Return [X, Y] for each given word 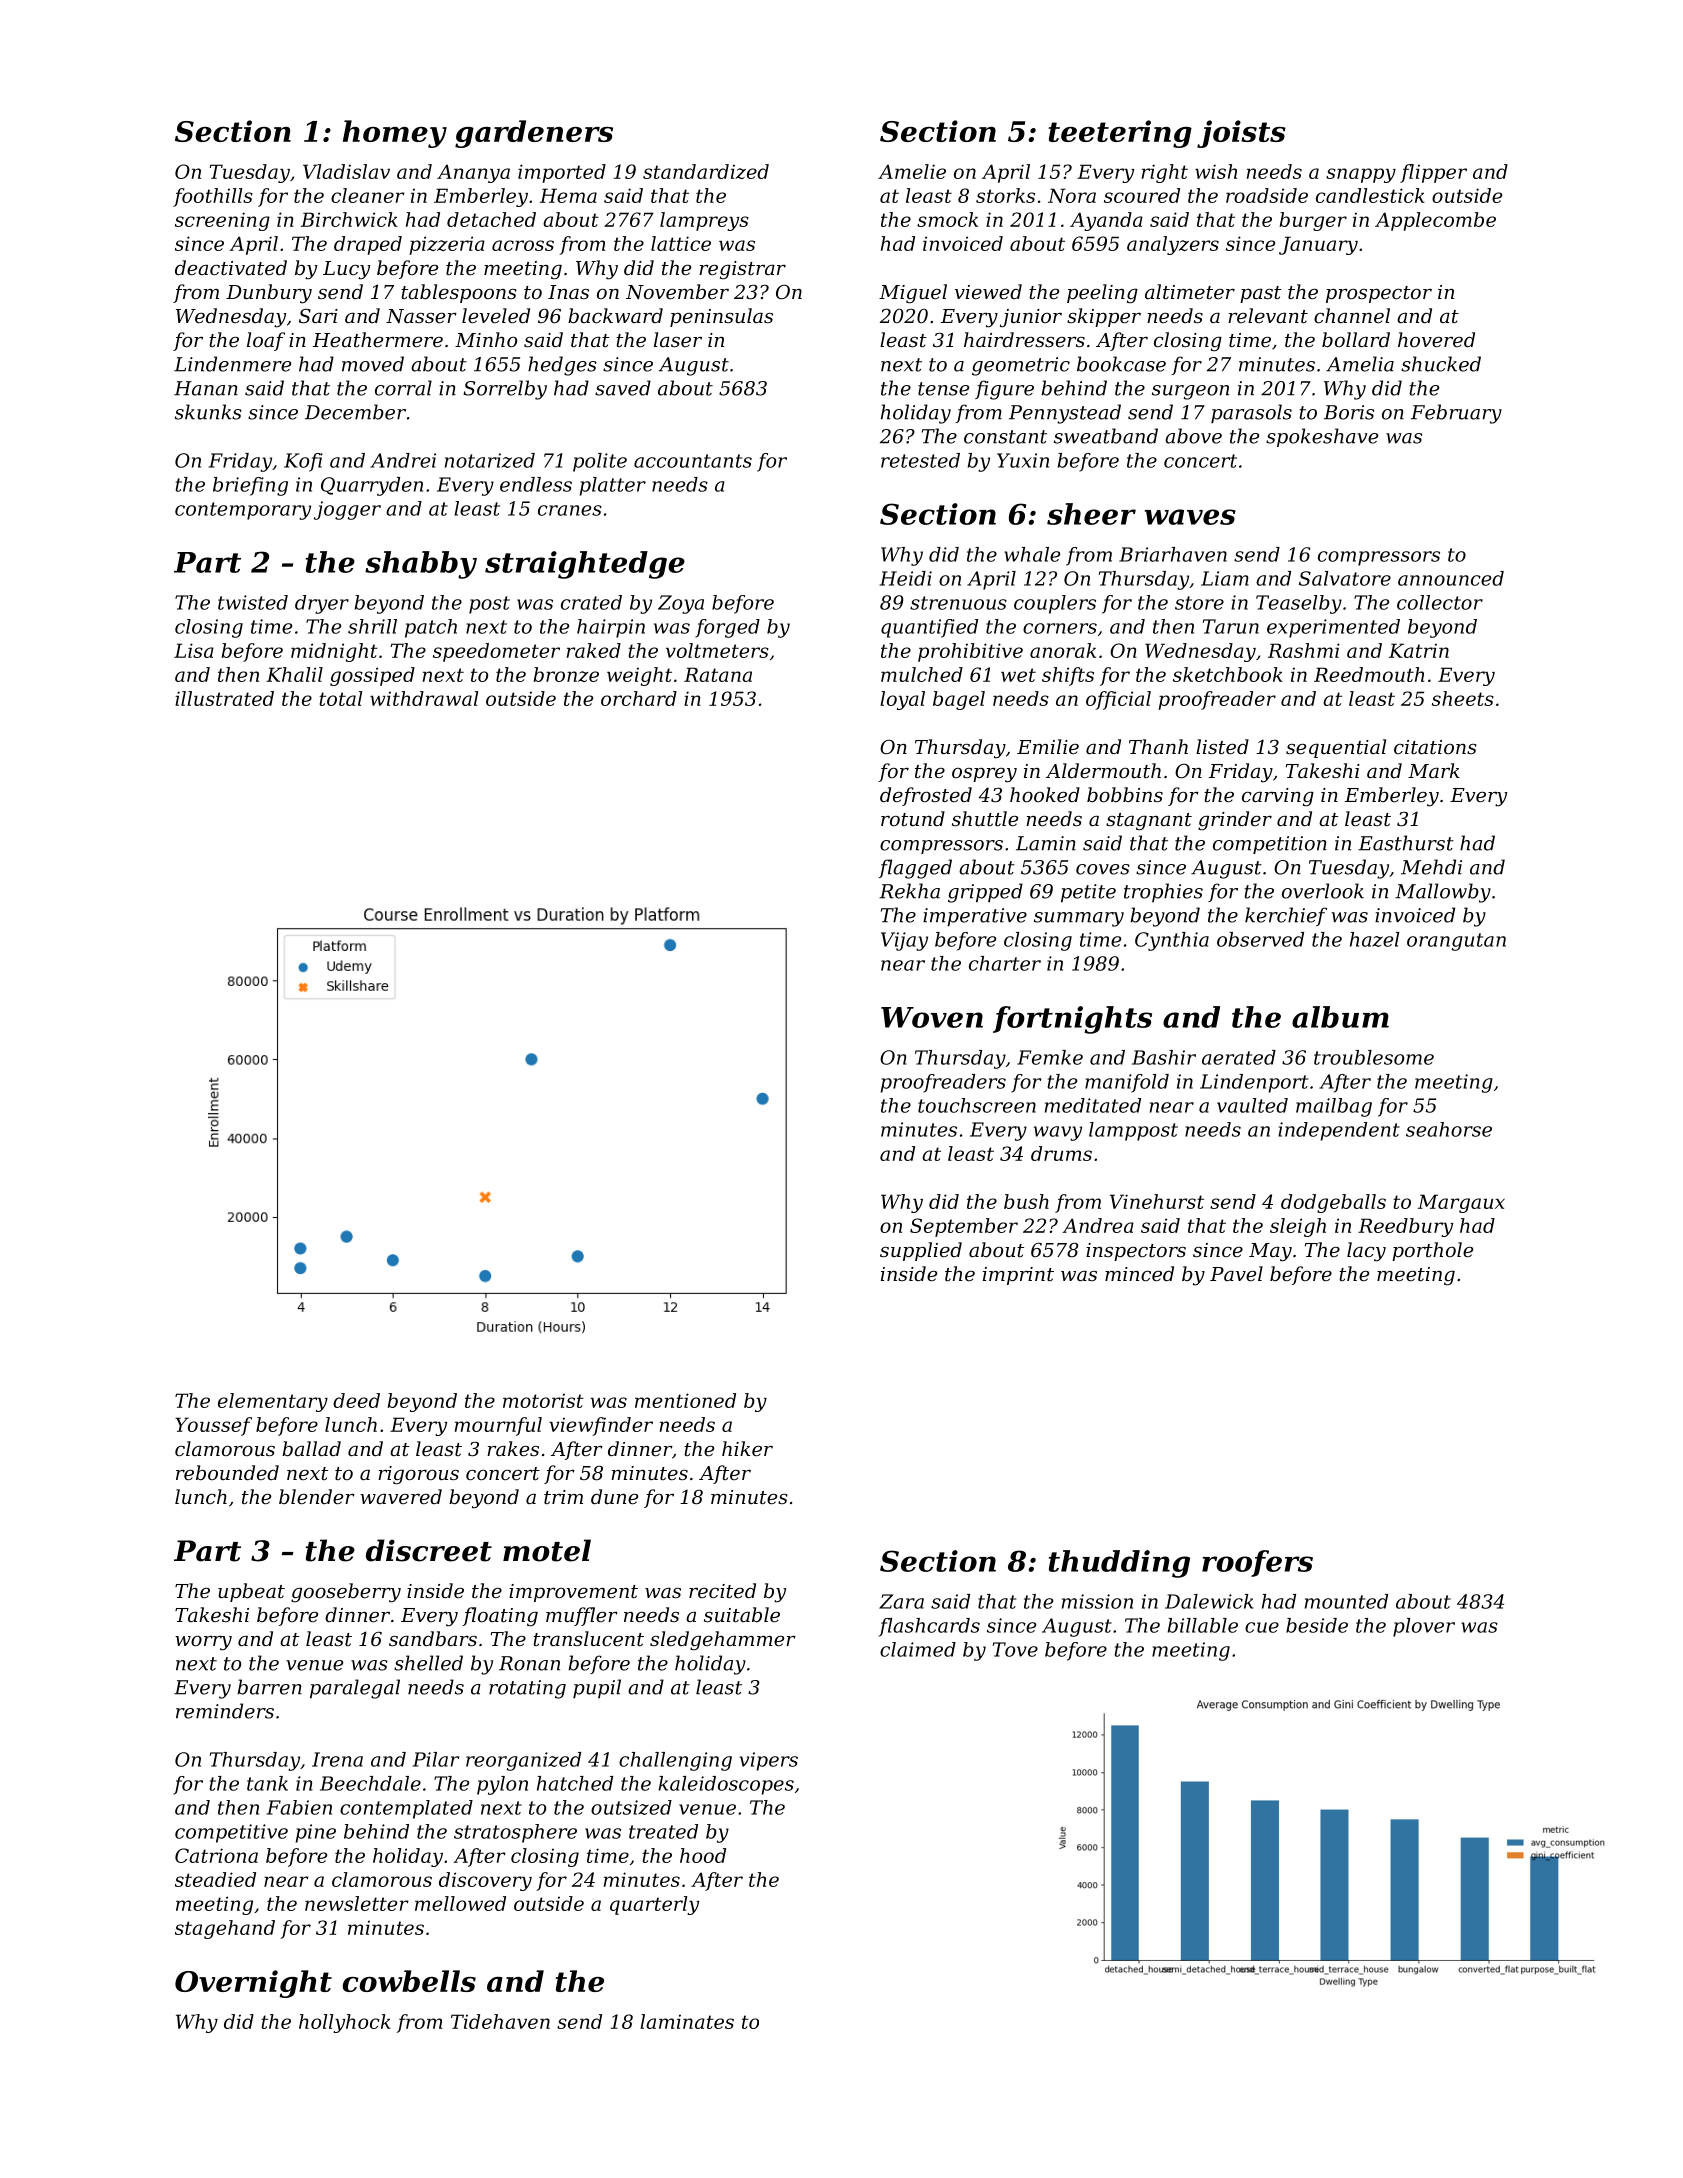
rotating [527, 1689]
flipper [1433, 173]
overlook [1323, 891]
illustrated [224, 698]
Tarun [1231, 626]
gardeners [534, 134]
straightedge [585, 565]
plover [1424, 1627]
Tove [1015, 1649]
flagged [915, 869]
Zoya [681, 604]
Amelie [912, 171]
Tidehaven [500, 2021]
